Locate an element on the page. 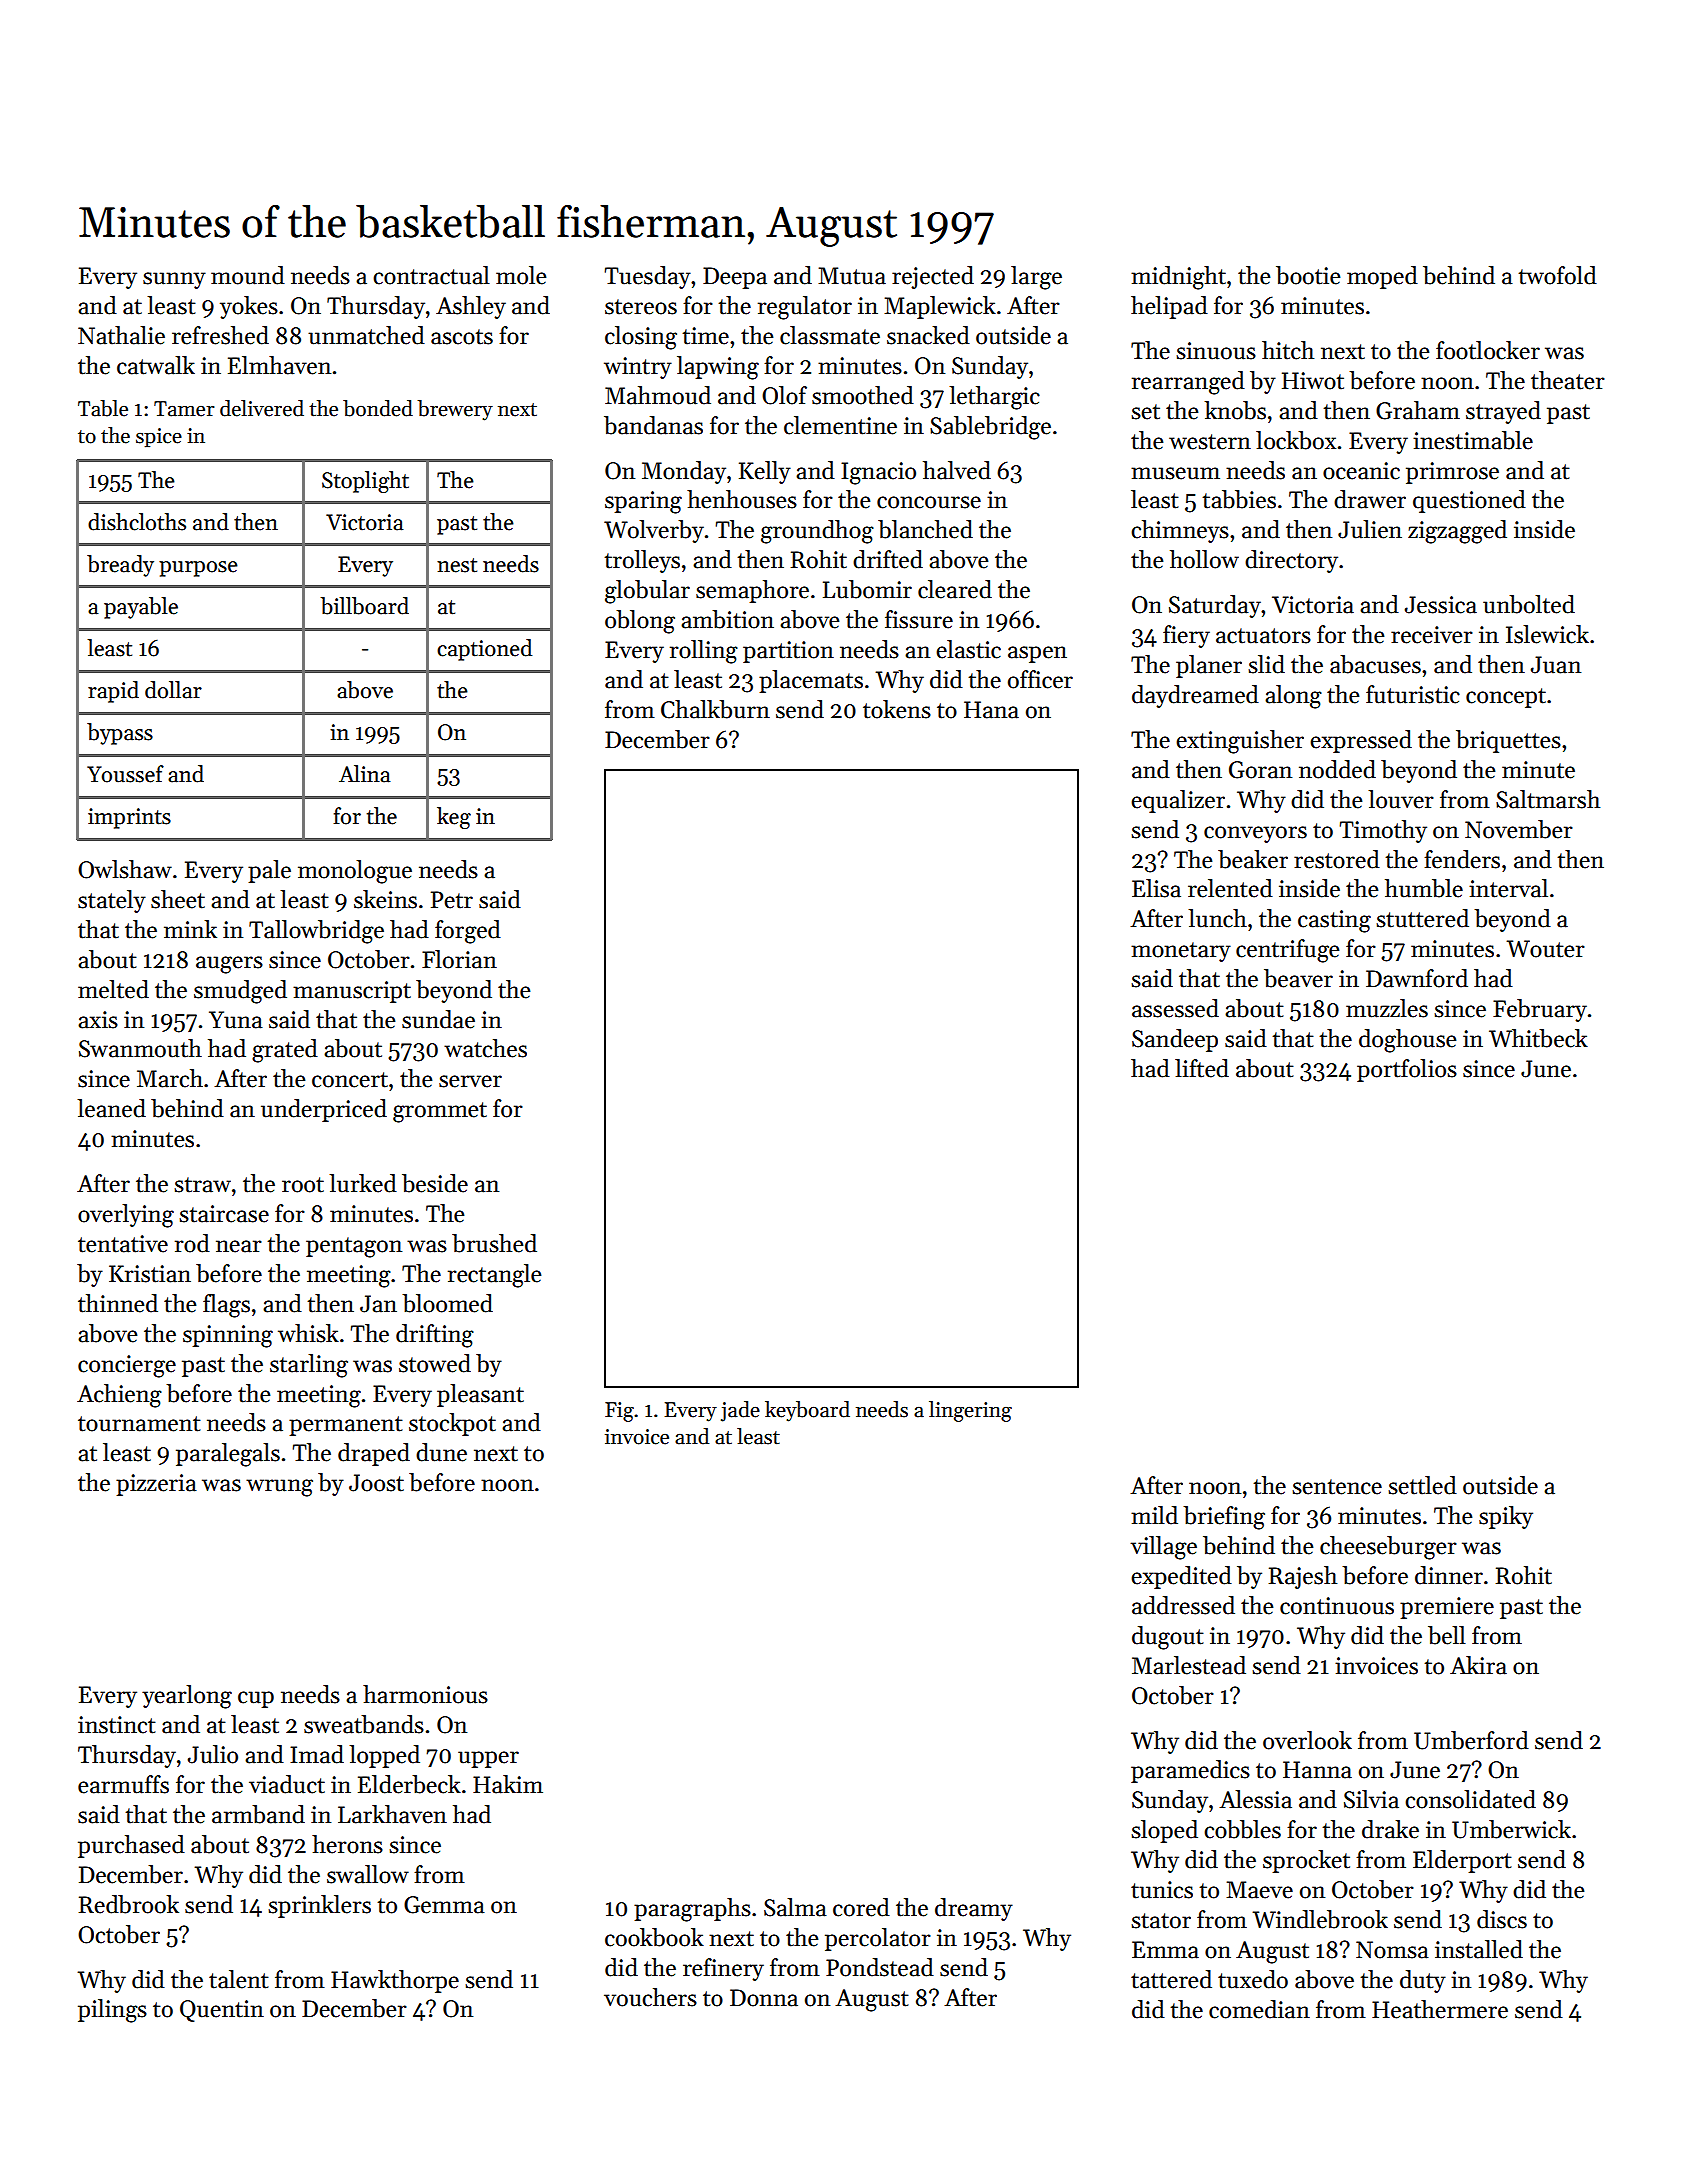 The image size is (1683, 2178). monologue is located at coordinates (355, 872).
